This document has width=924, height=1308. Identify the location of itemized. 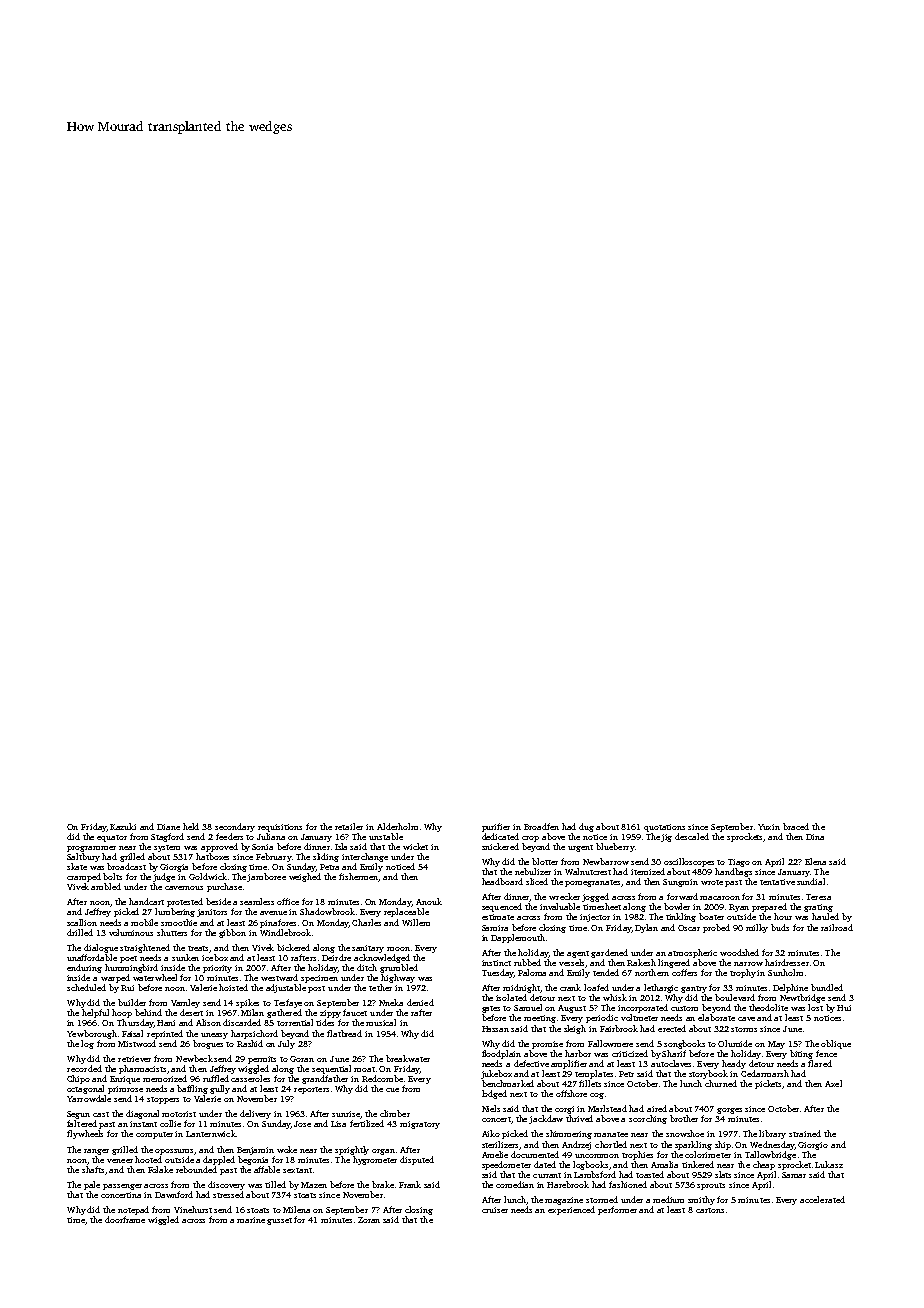
(648, 871).
